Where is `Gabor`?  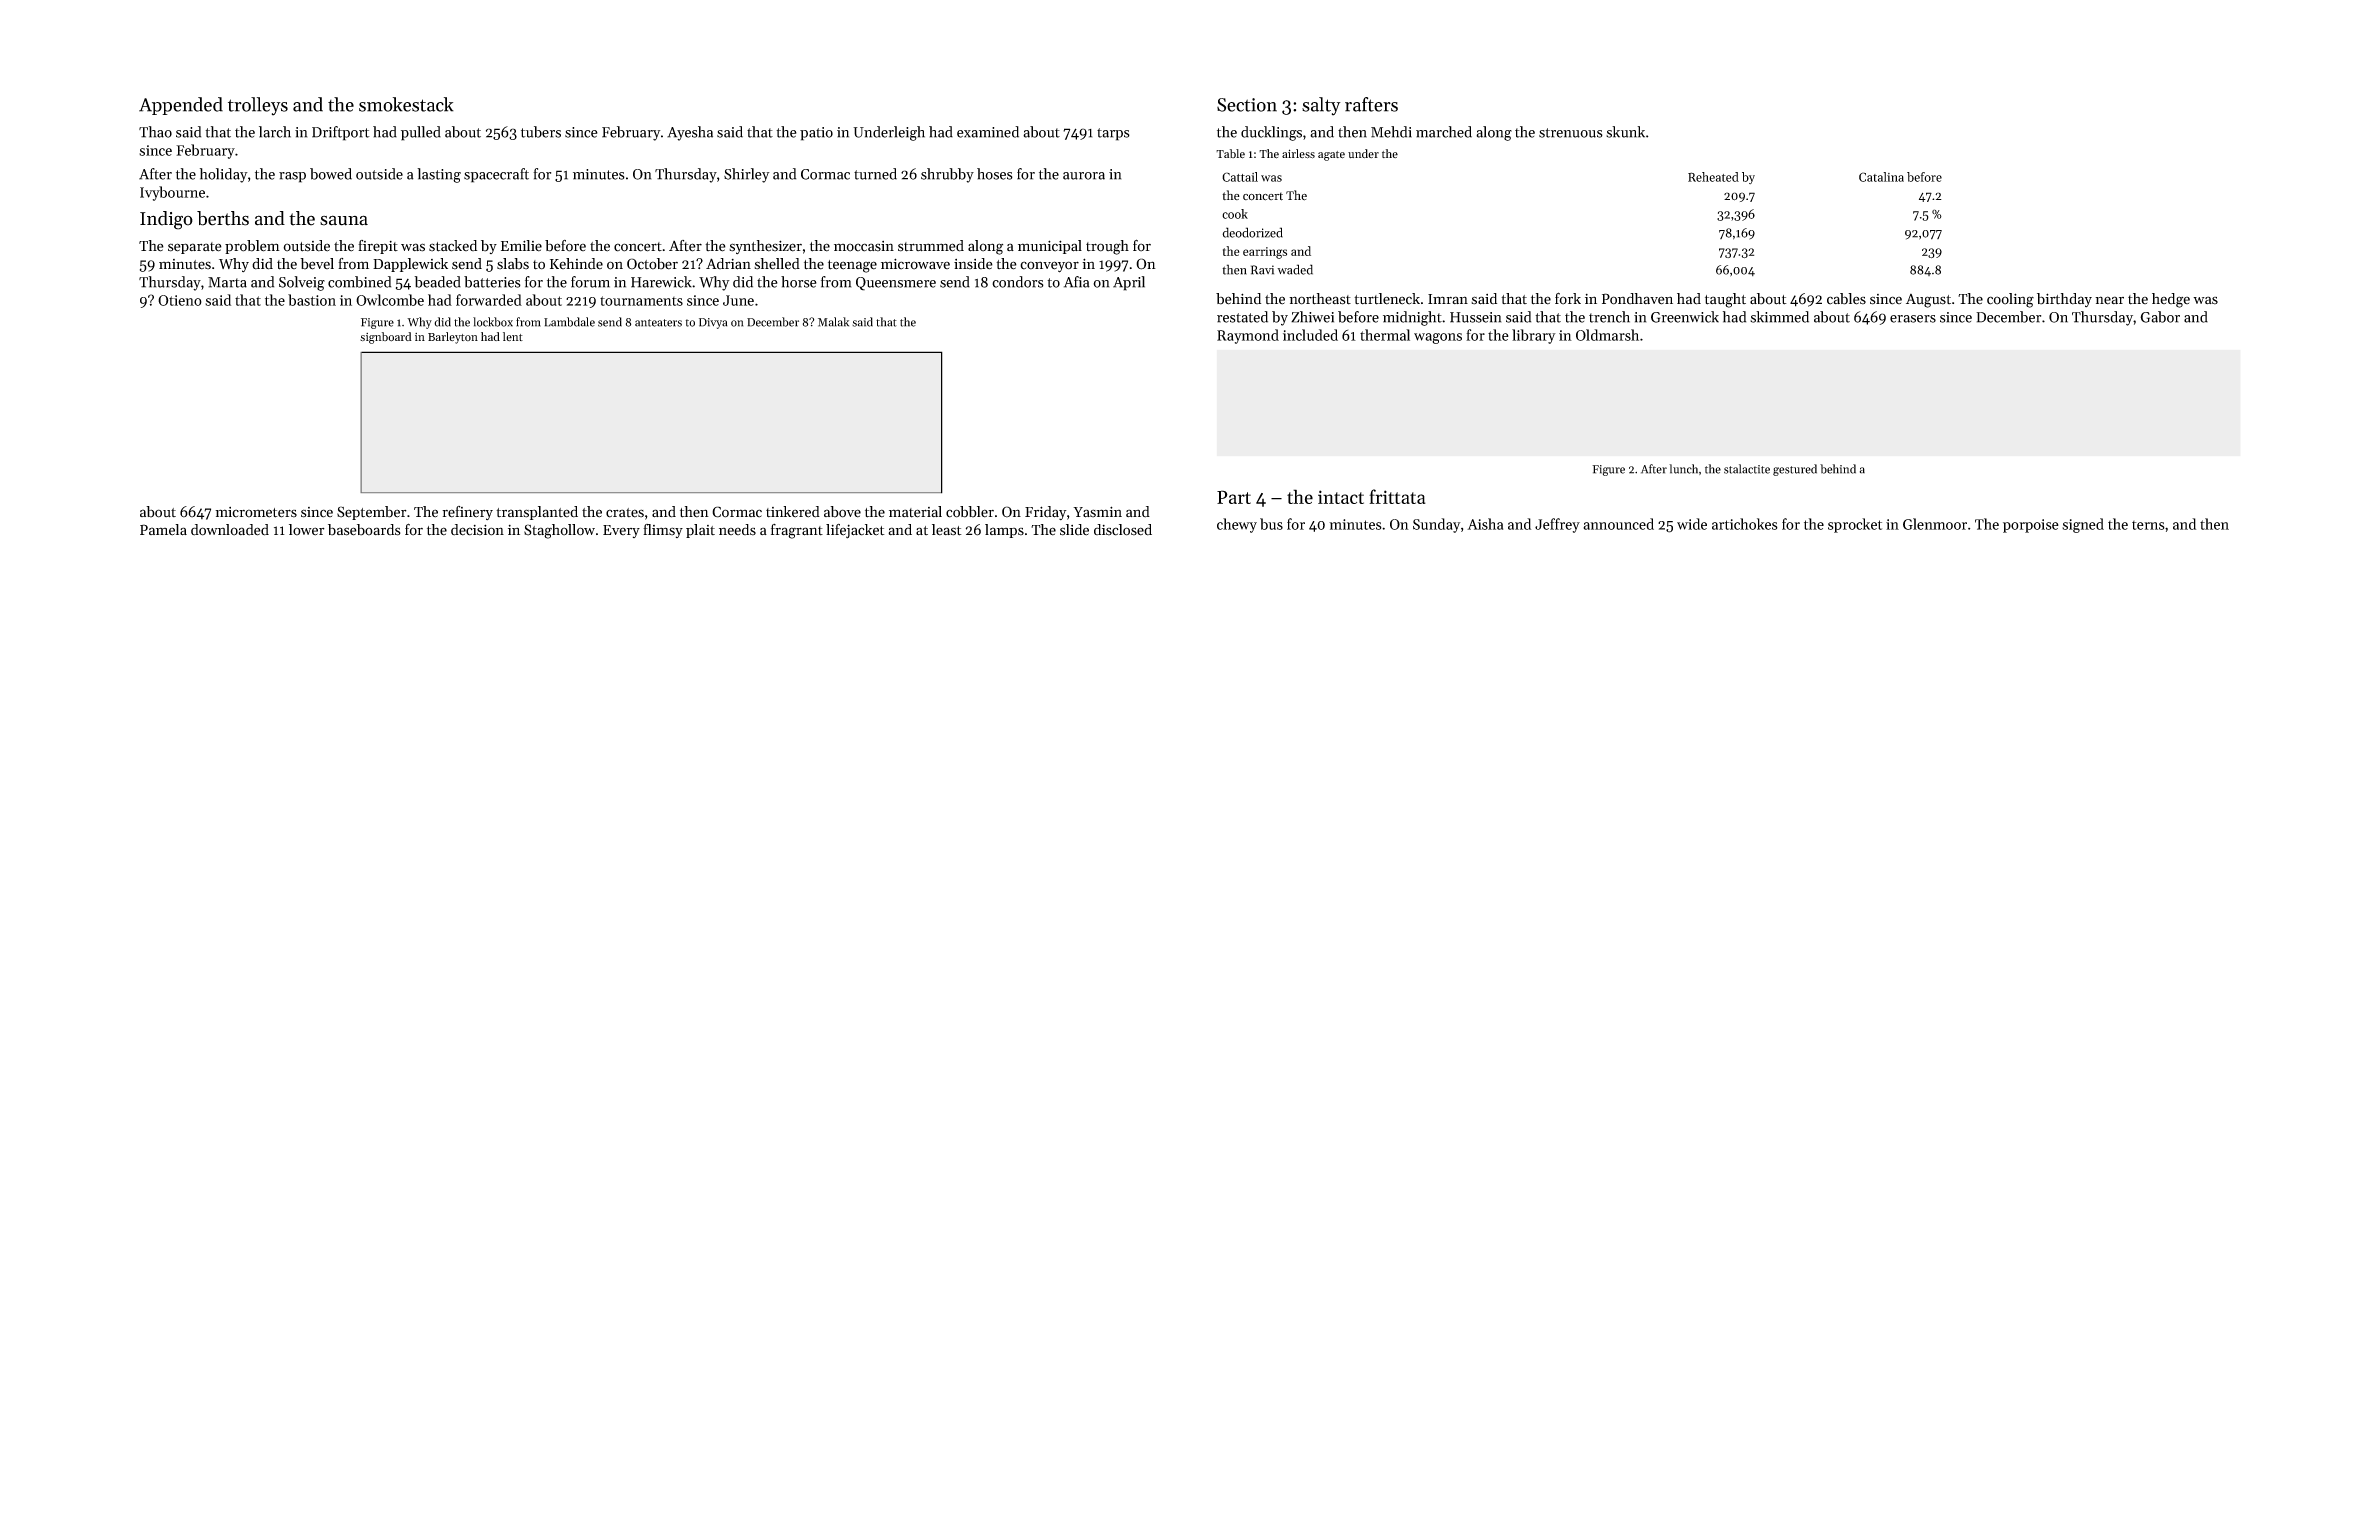
Gabor is located at coordinates (2160, 317).
